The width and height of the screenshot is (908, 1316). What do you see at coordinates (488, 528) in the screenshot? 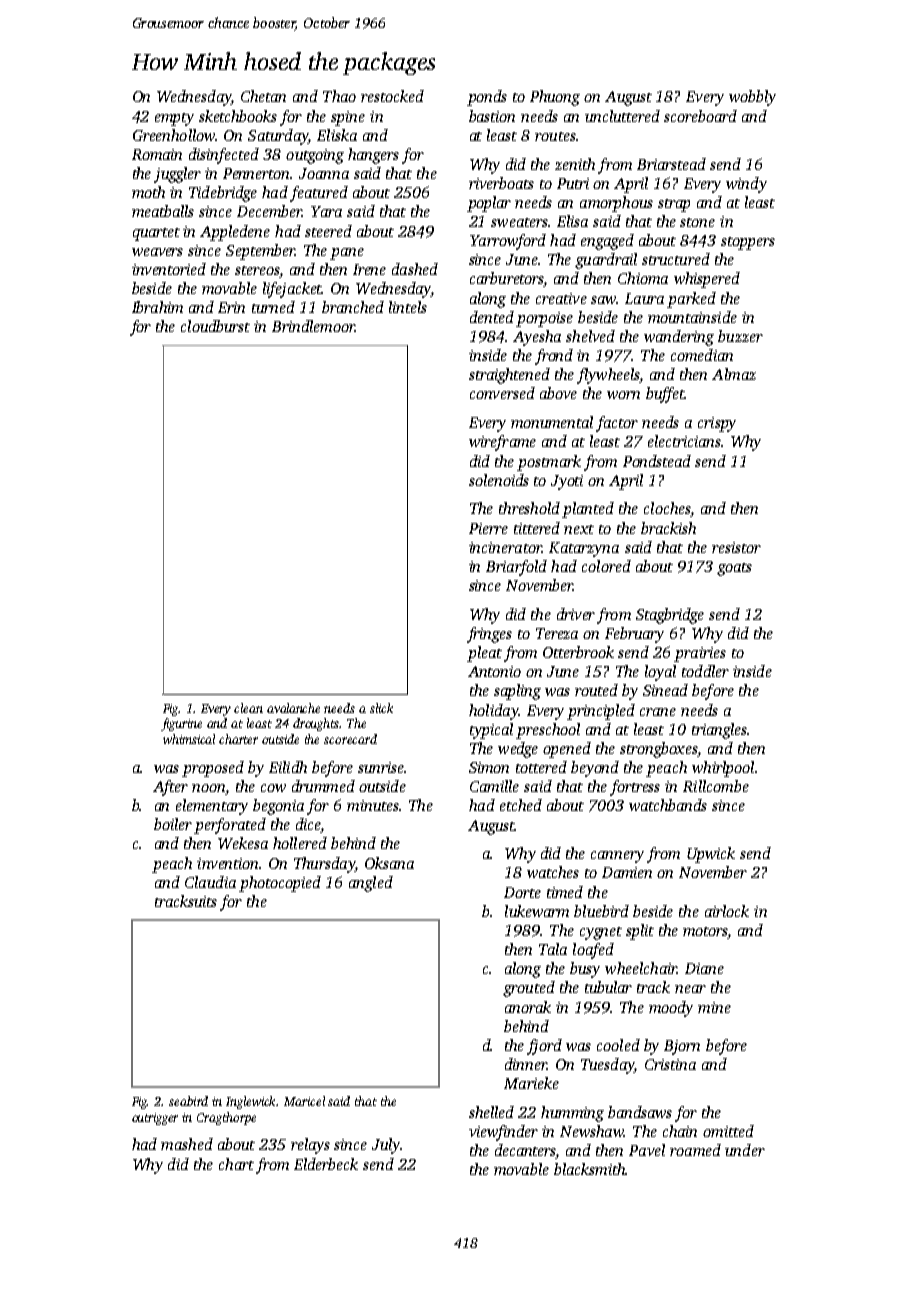
I see `Pierre` at bounding box center [488, 528].
